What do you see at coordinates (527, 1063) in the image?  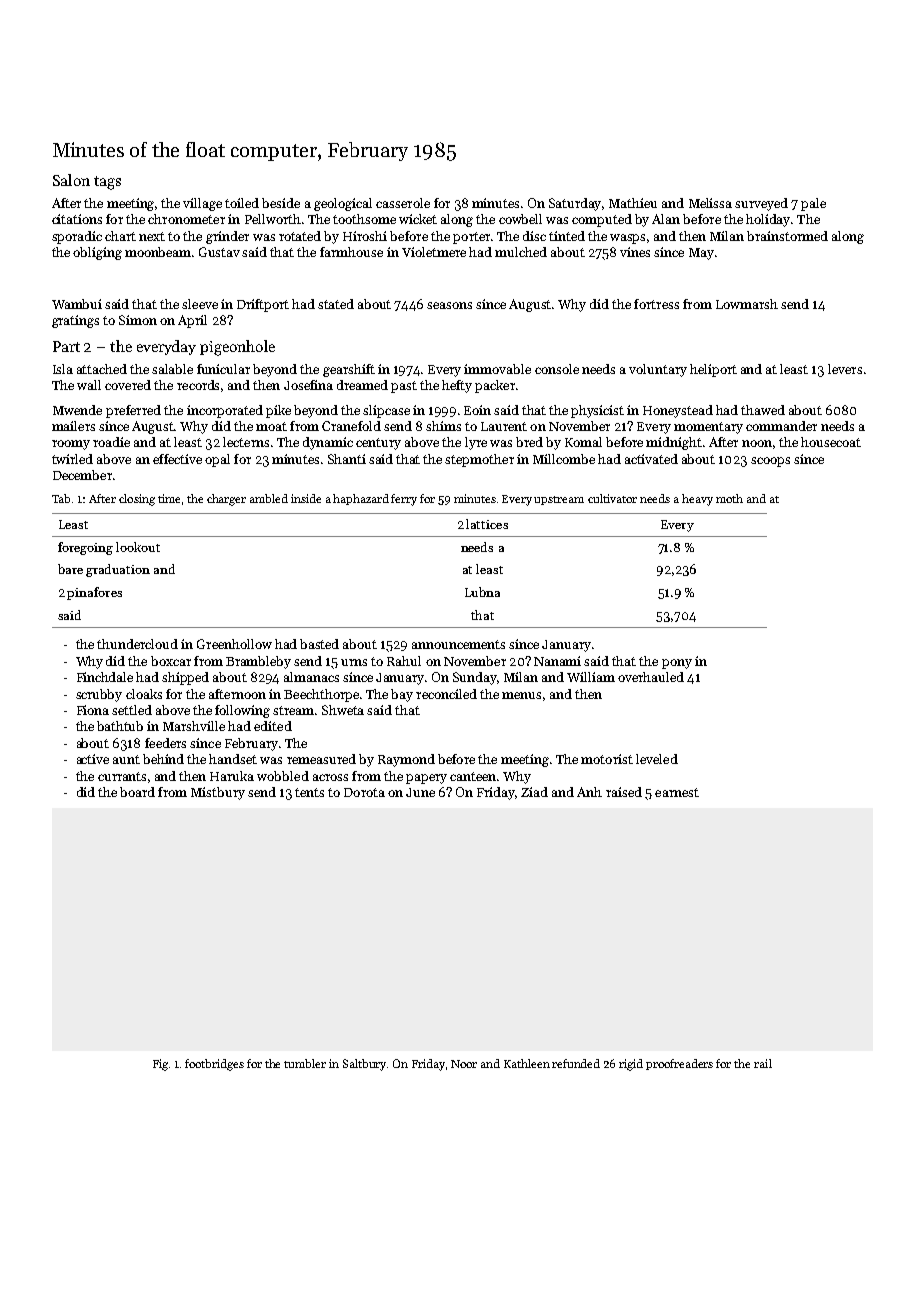 I see `Kathleen` at bounding box center [527, 1063].
